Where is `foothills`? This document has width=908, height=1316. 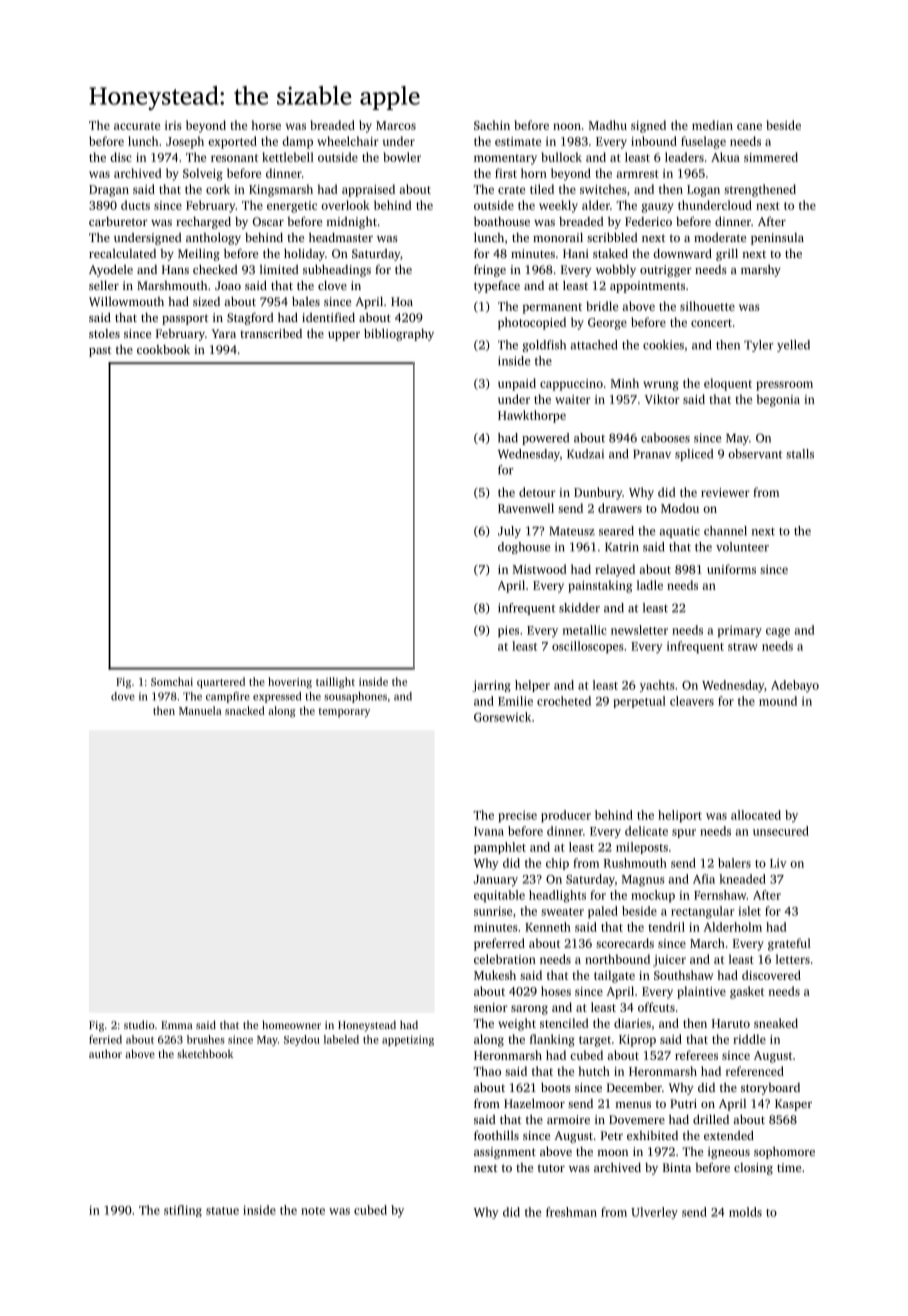
foothills is located at coordinates (496, 1135).
